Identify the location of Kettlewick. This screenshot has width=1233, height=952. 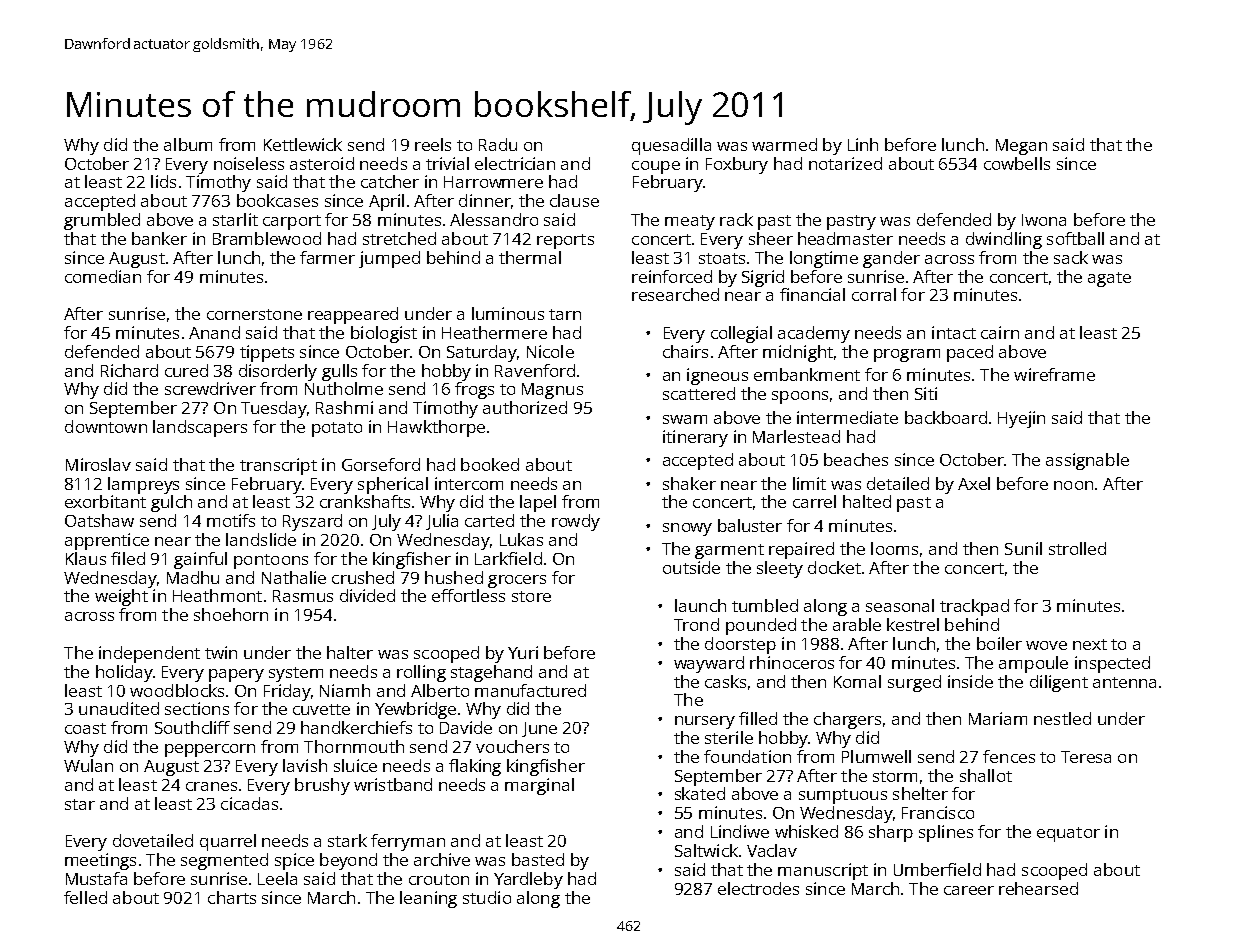
(303, 144).
